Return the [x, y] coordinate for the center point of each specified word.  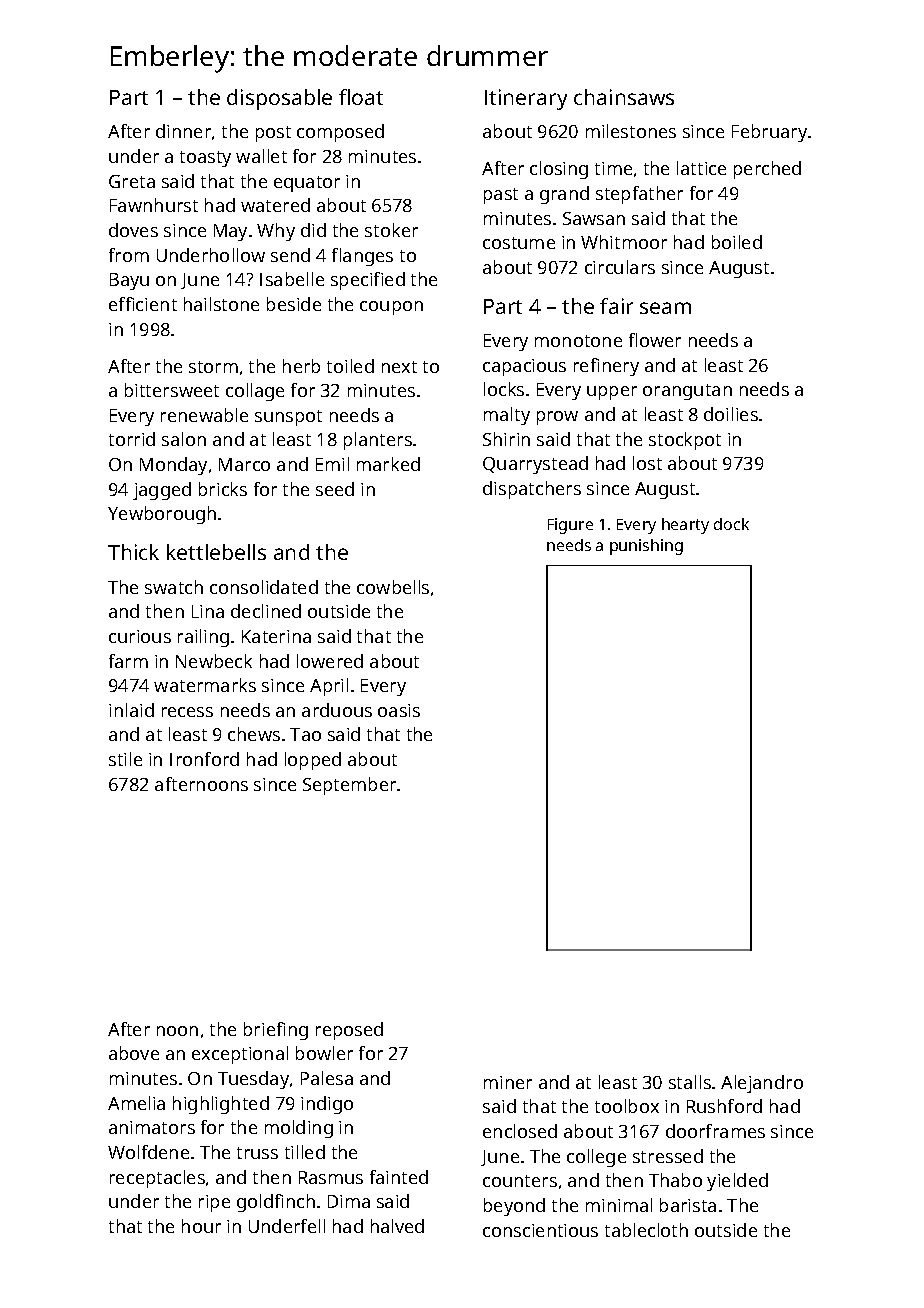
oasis [399, 710]
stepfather [639, 195]
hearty [685, 526]
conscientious [540, 1230]
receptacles [157, 1179]
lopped [313, 761]
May [230, 232]
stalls [690, 1082]
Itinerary [526, 99]
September [349, 786]
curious [140, 636]
